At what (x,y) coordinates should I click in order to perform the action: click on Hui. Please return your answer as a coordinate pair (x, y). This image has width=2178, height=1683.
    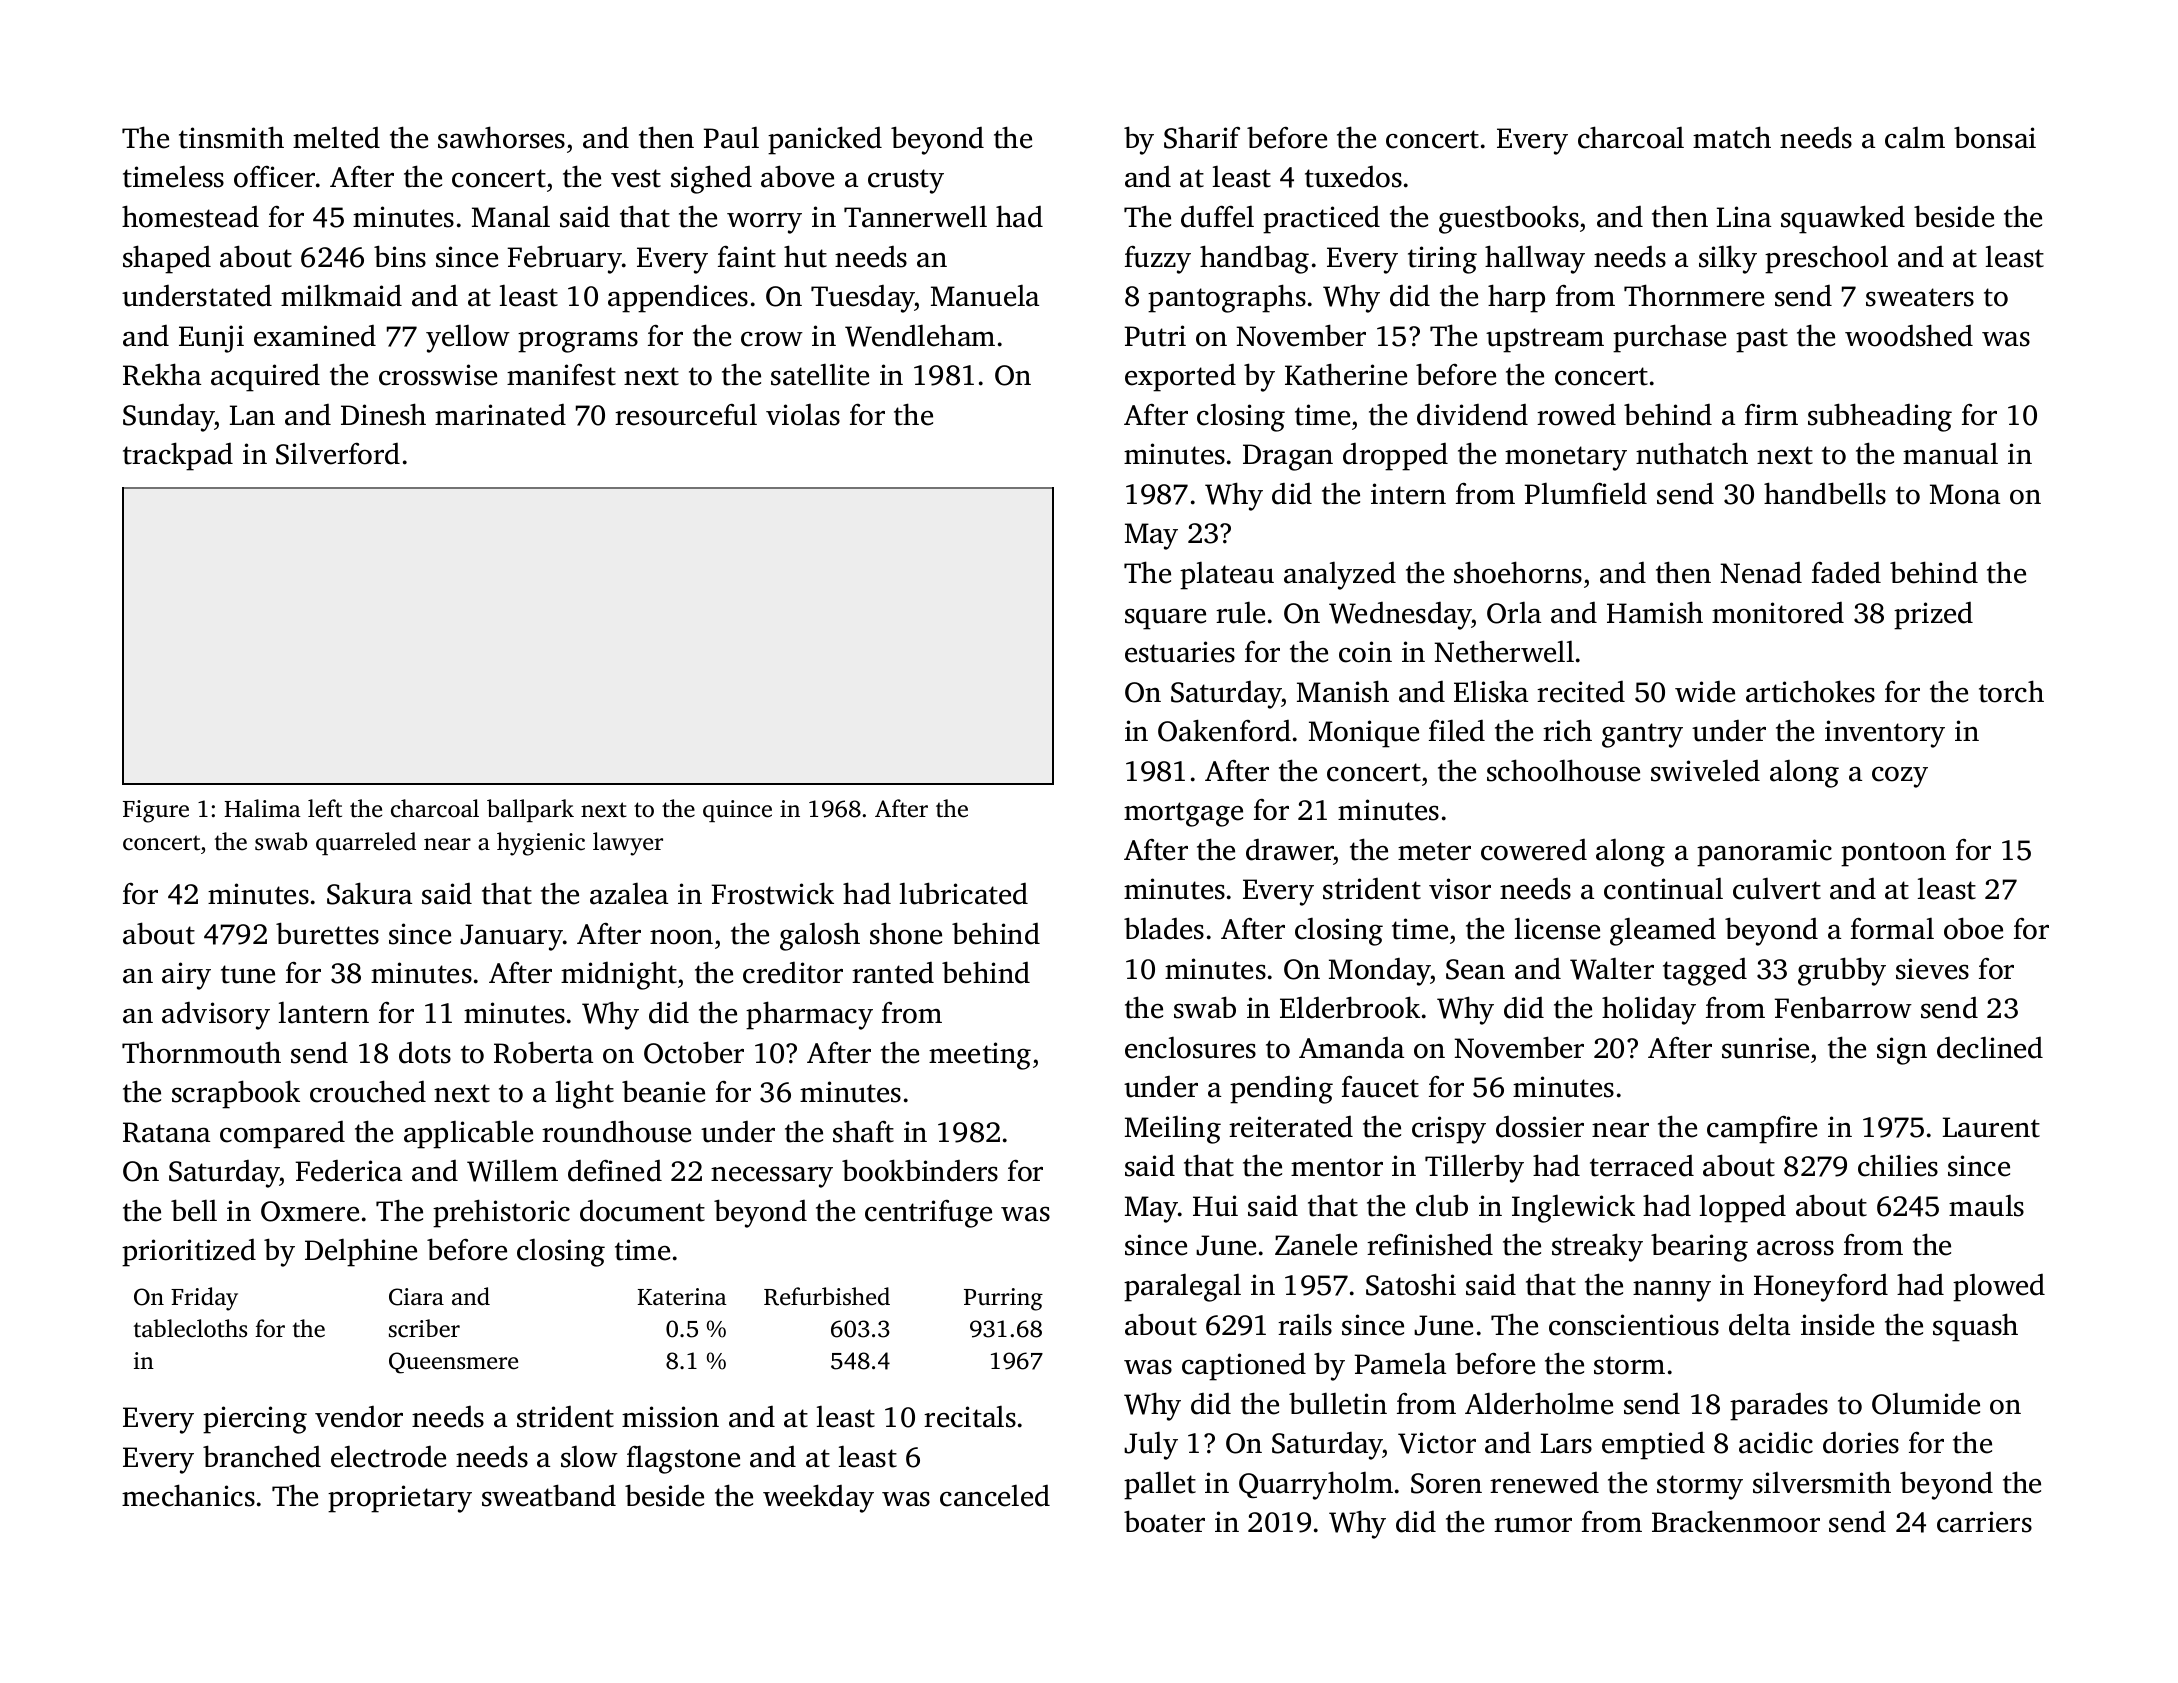
    Looking at the image, I should click on (1215, 1206).
